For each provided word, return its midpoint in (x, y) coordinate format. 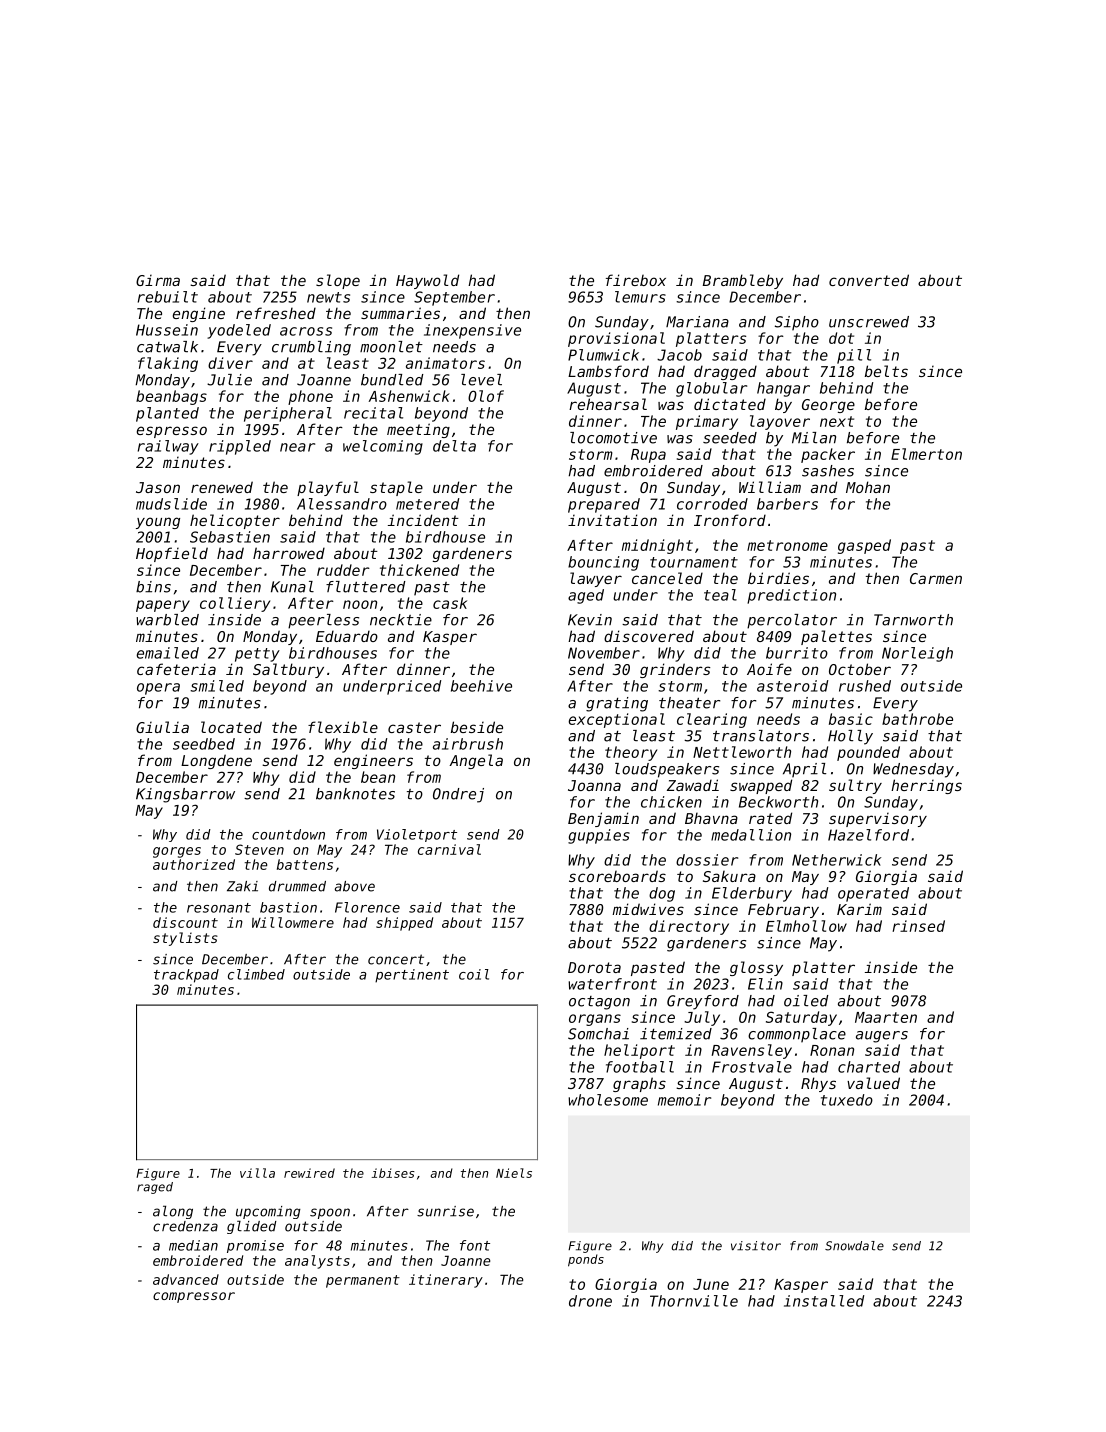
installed (824, 1301)
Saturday (801, 1018)
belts (886, 371)
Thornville (694, 1301)
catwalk (167, 347)
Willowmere (293, 922)
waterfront (612, 984)
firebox (636, 280)
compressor (194, 1297)
